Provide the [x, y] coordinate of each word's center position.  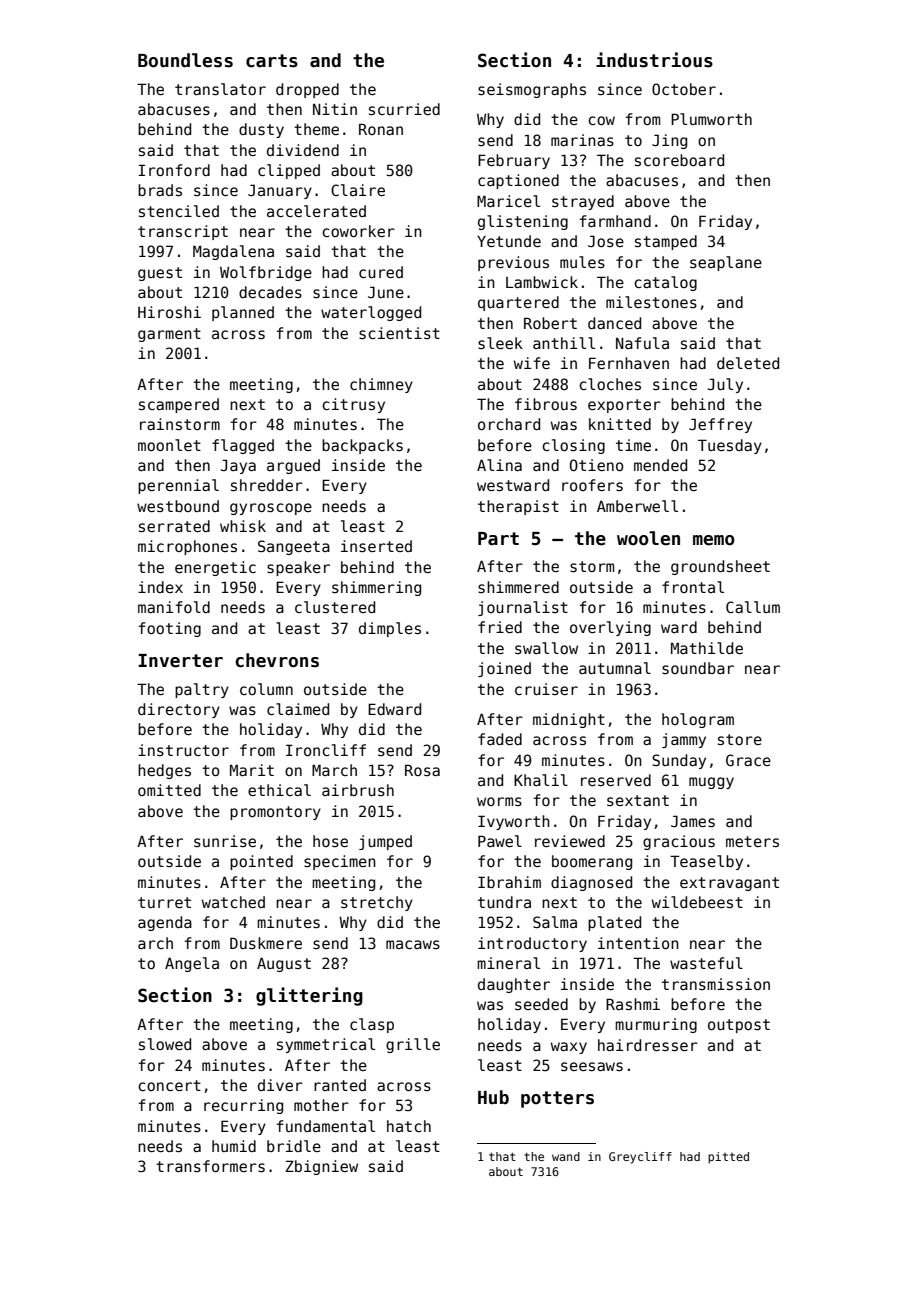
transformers [210, 1166]
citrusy [353, 405]
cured [381, 272]
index [160, 587]
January [280, 191]
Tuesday [730, 446]
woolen [648, 538]
